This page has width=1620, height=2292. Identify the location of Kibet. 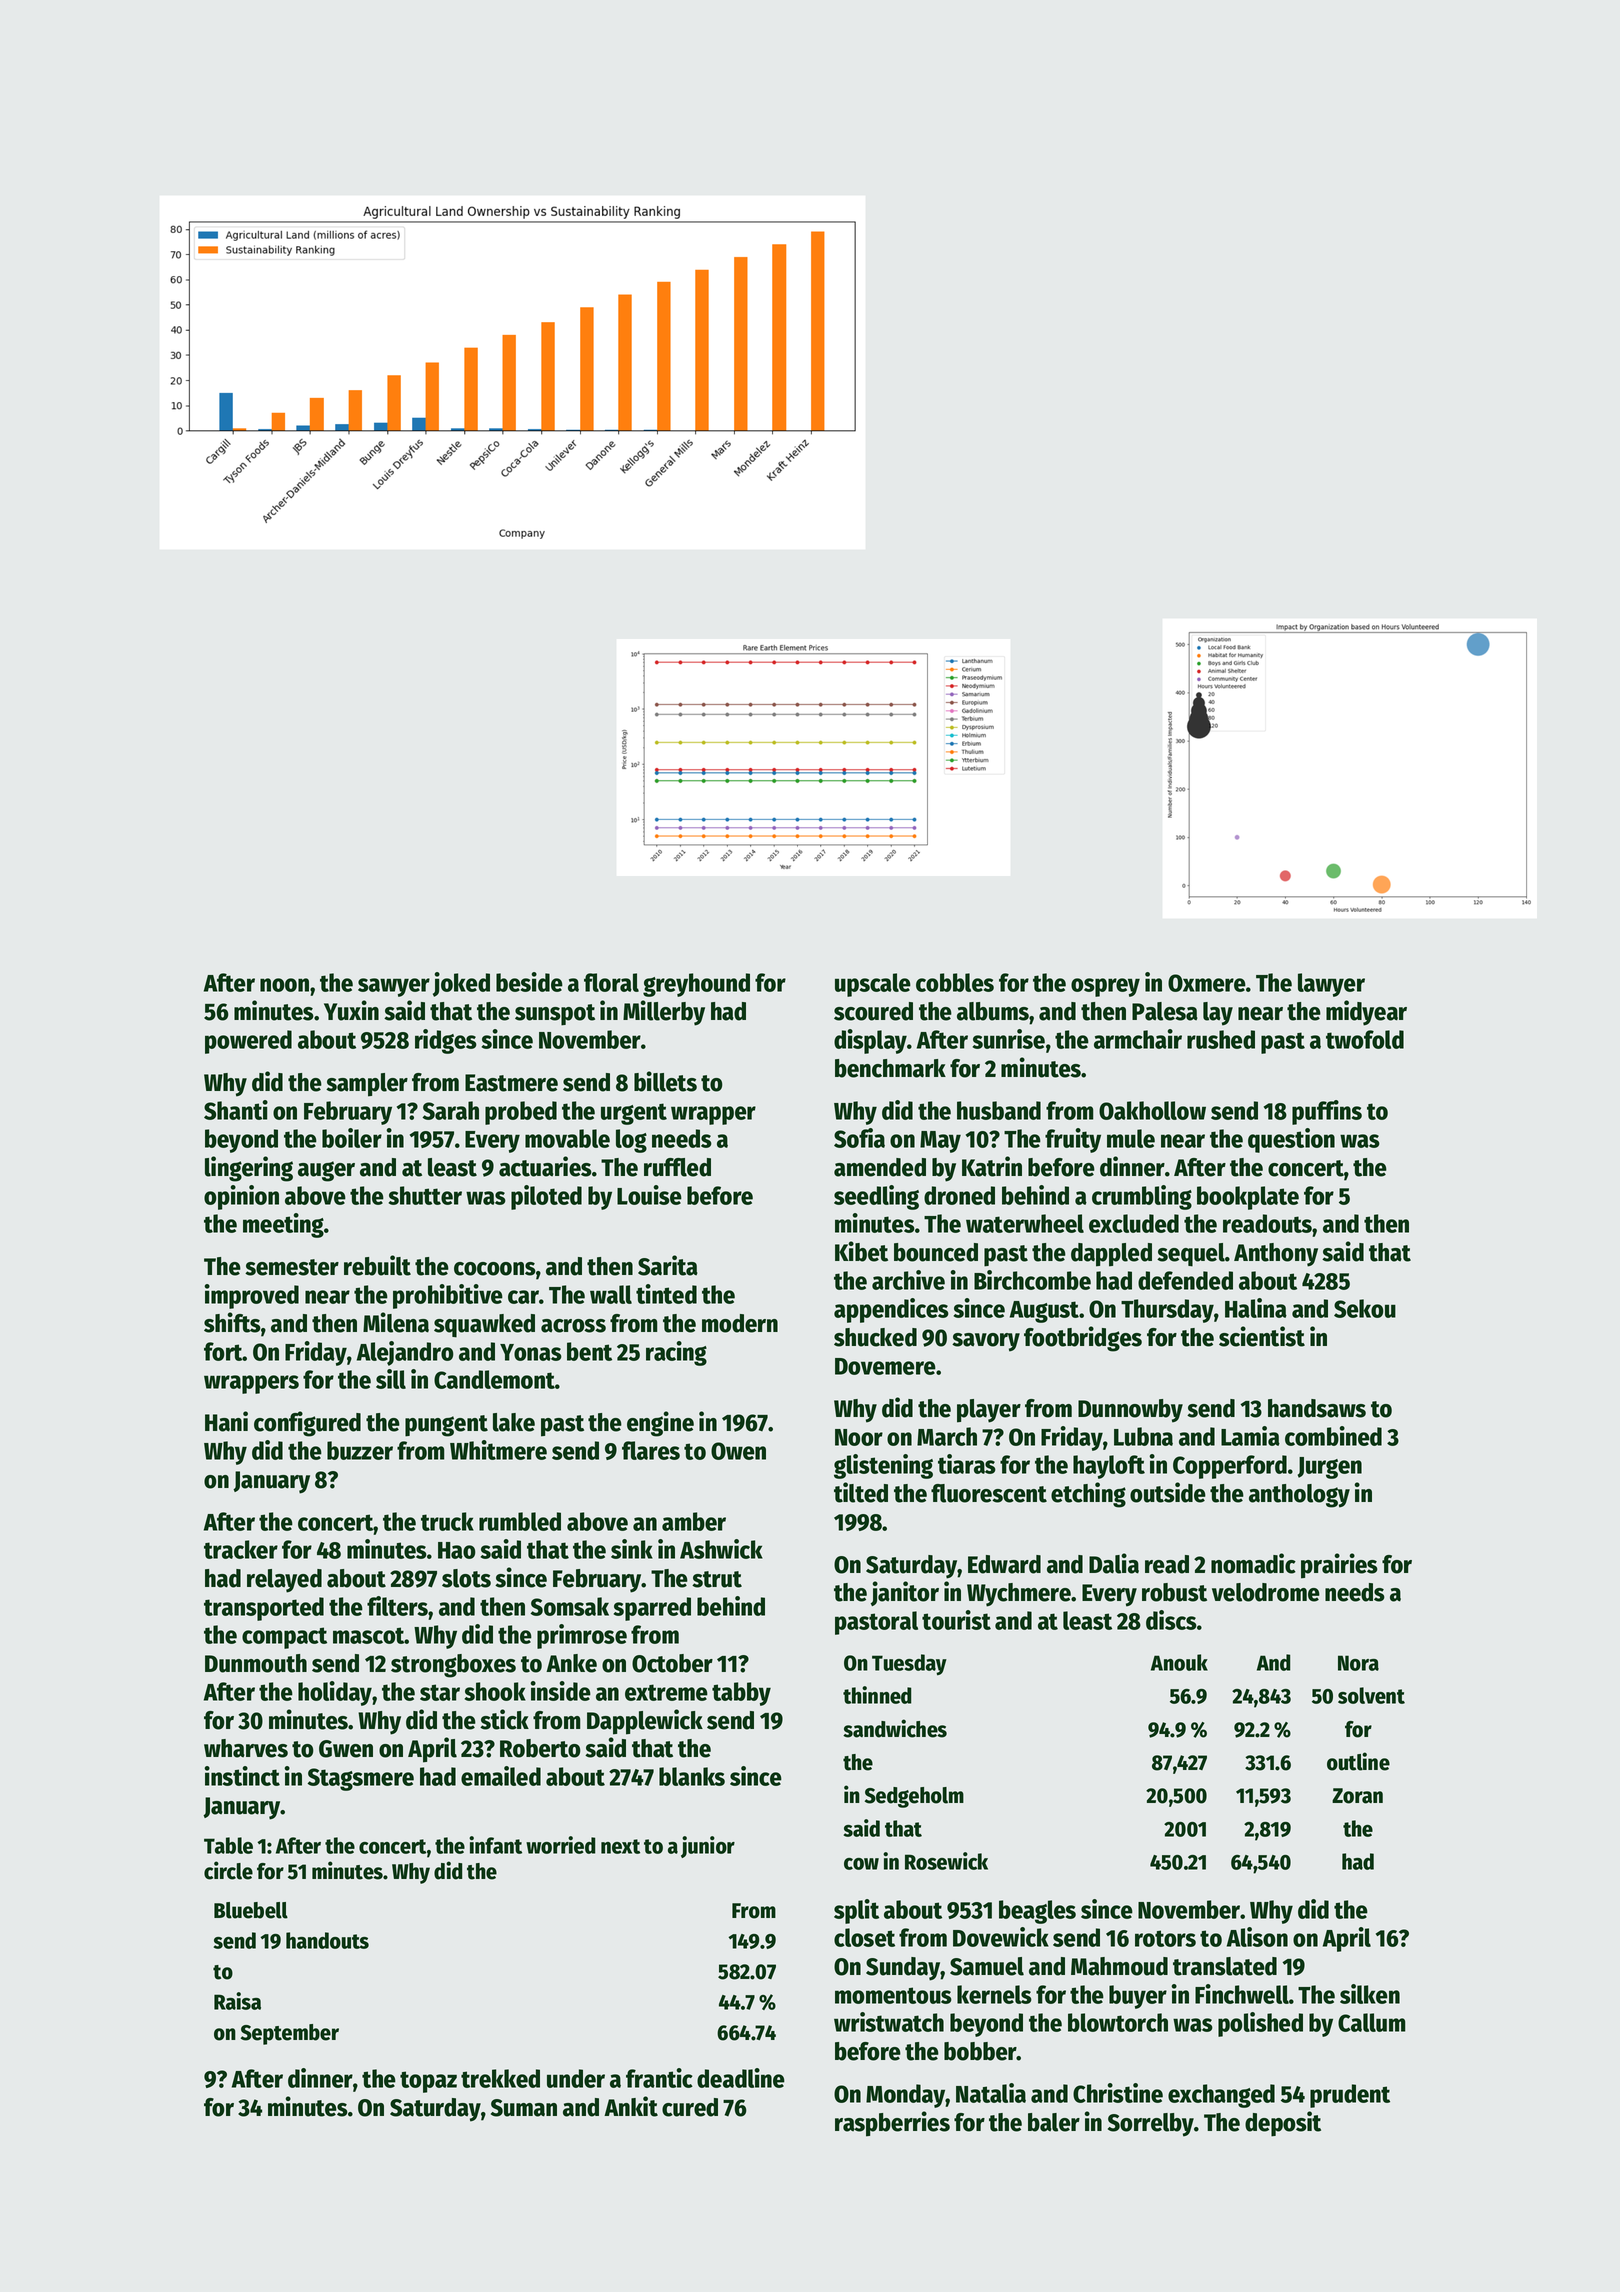
(861, 1251).
